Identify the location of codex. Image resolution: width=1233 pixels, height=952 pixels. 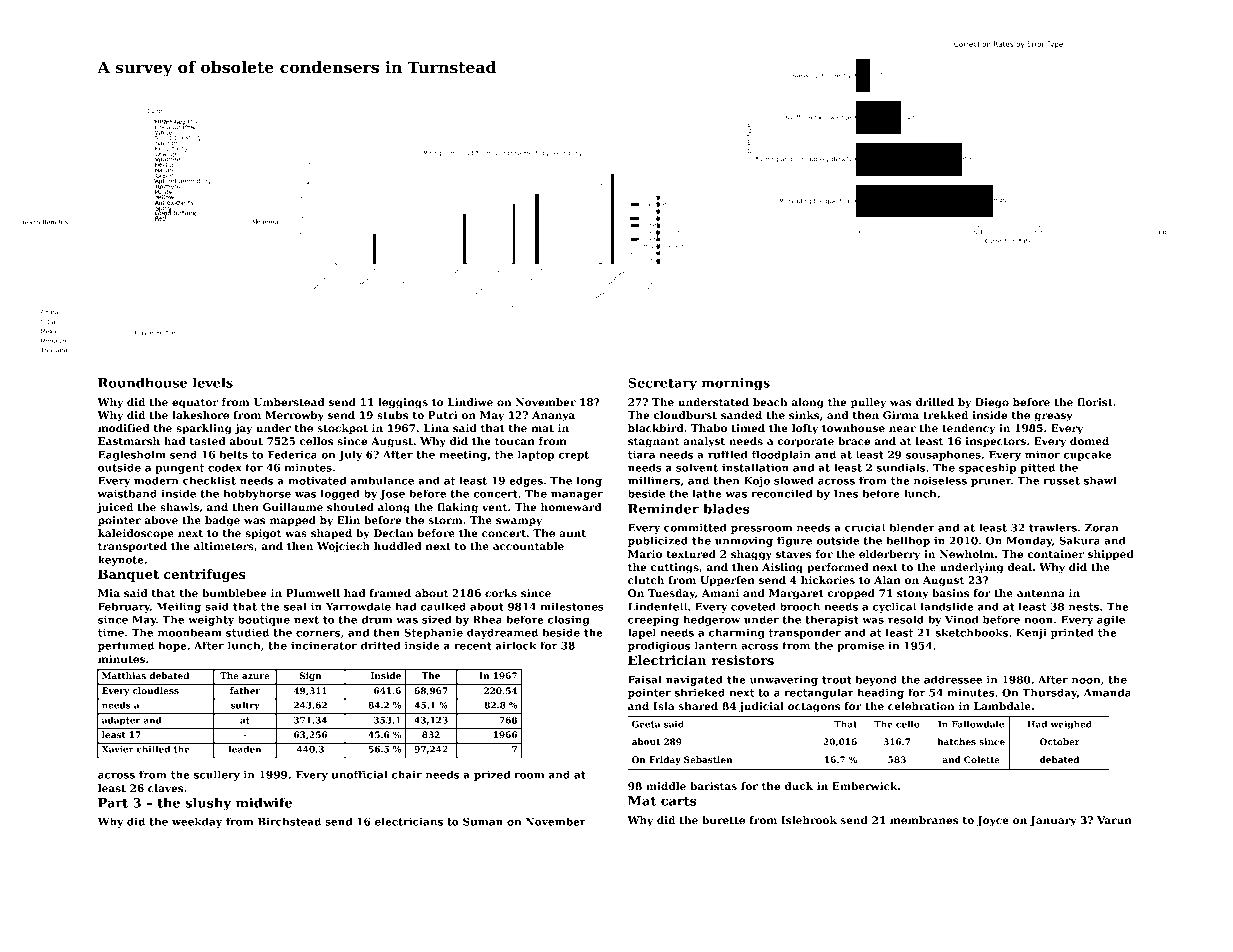
(225, 467).
